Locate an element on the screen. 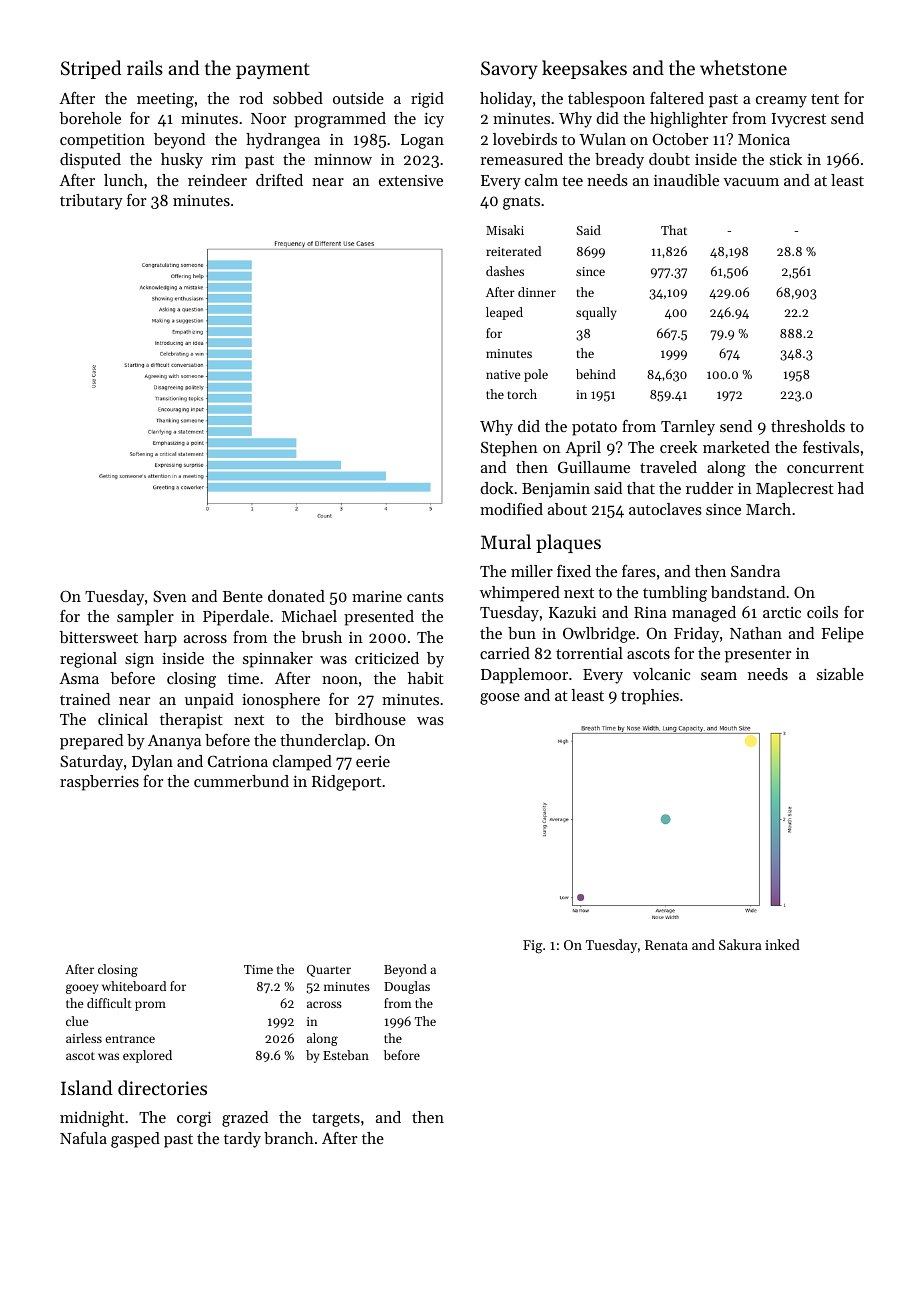 The height and width of the screenshot is (1311, 924). rigid is located at coordinates (427, 100).
